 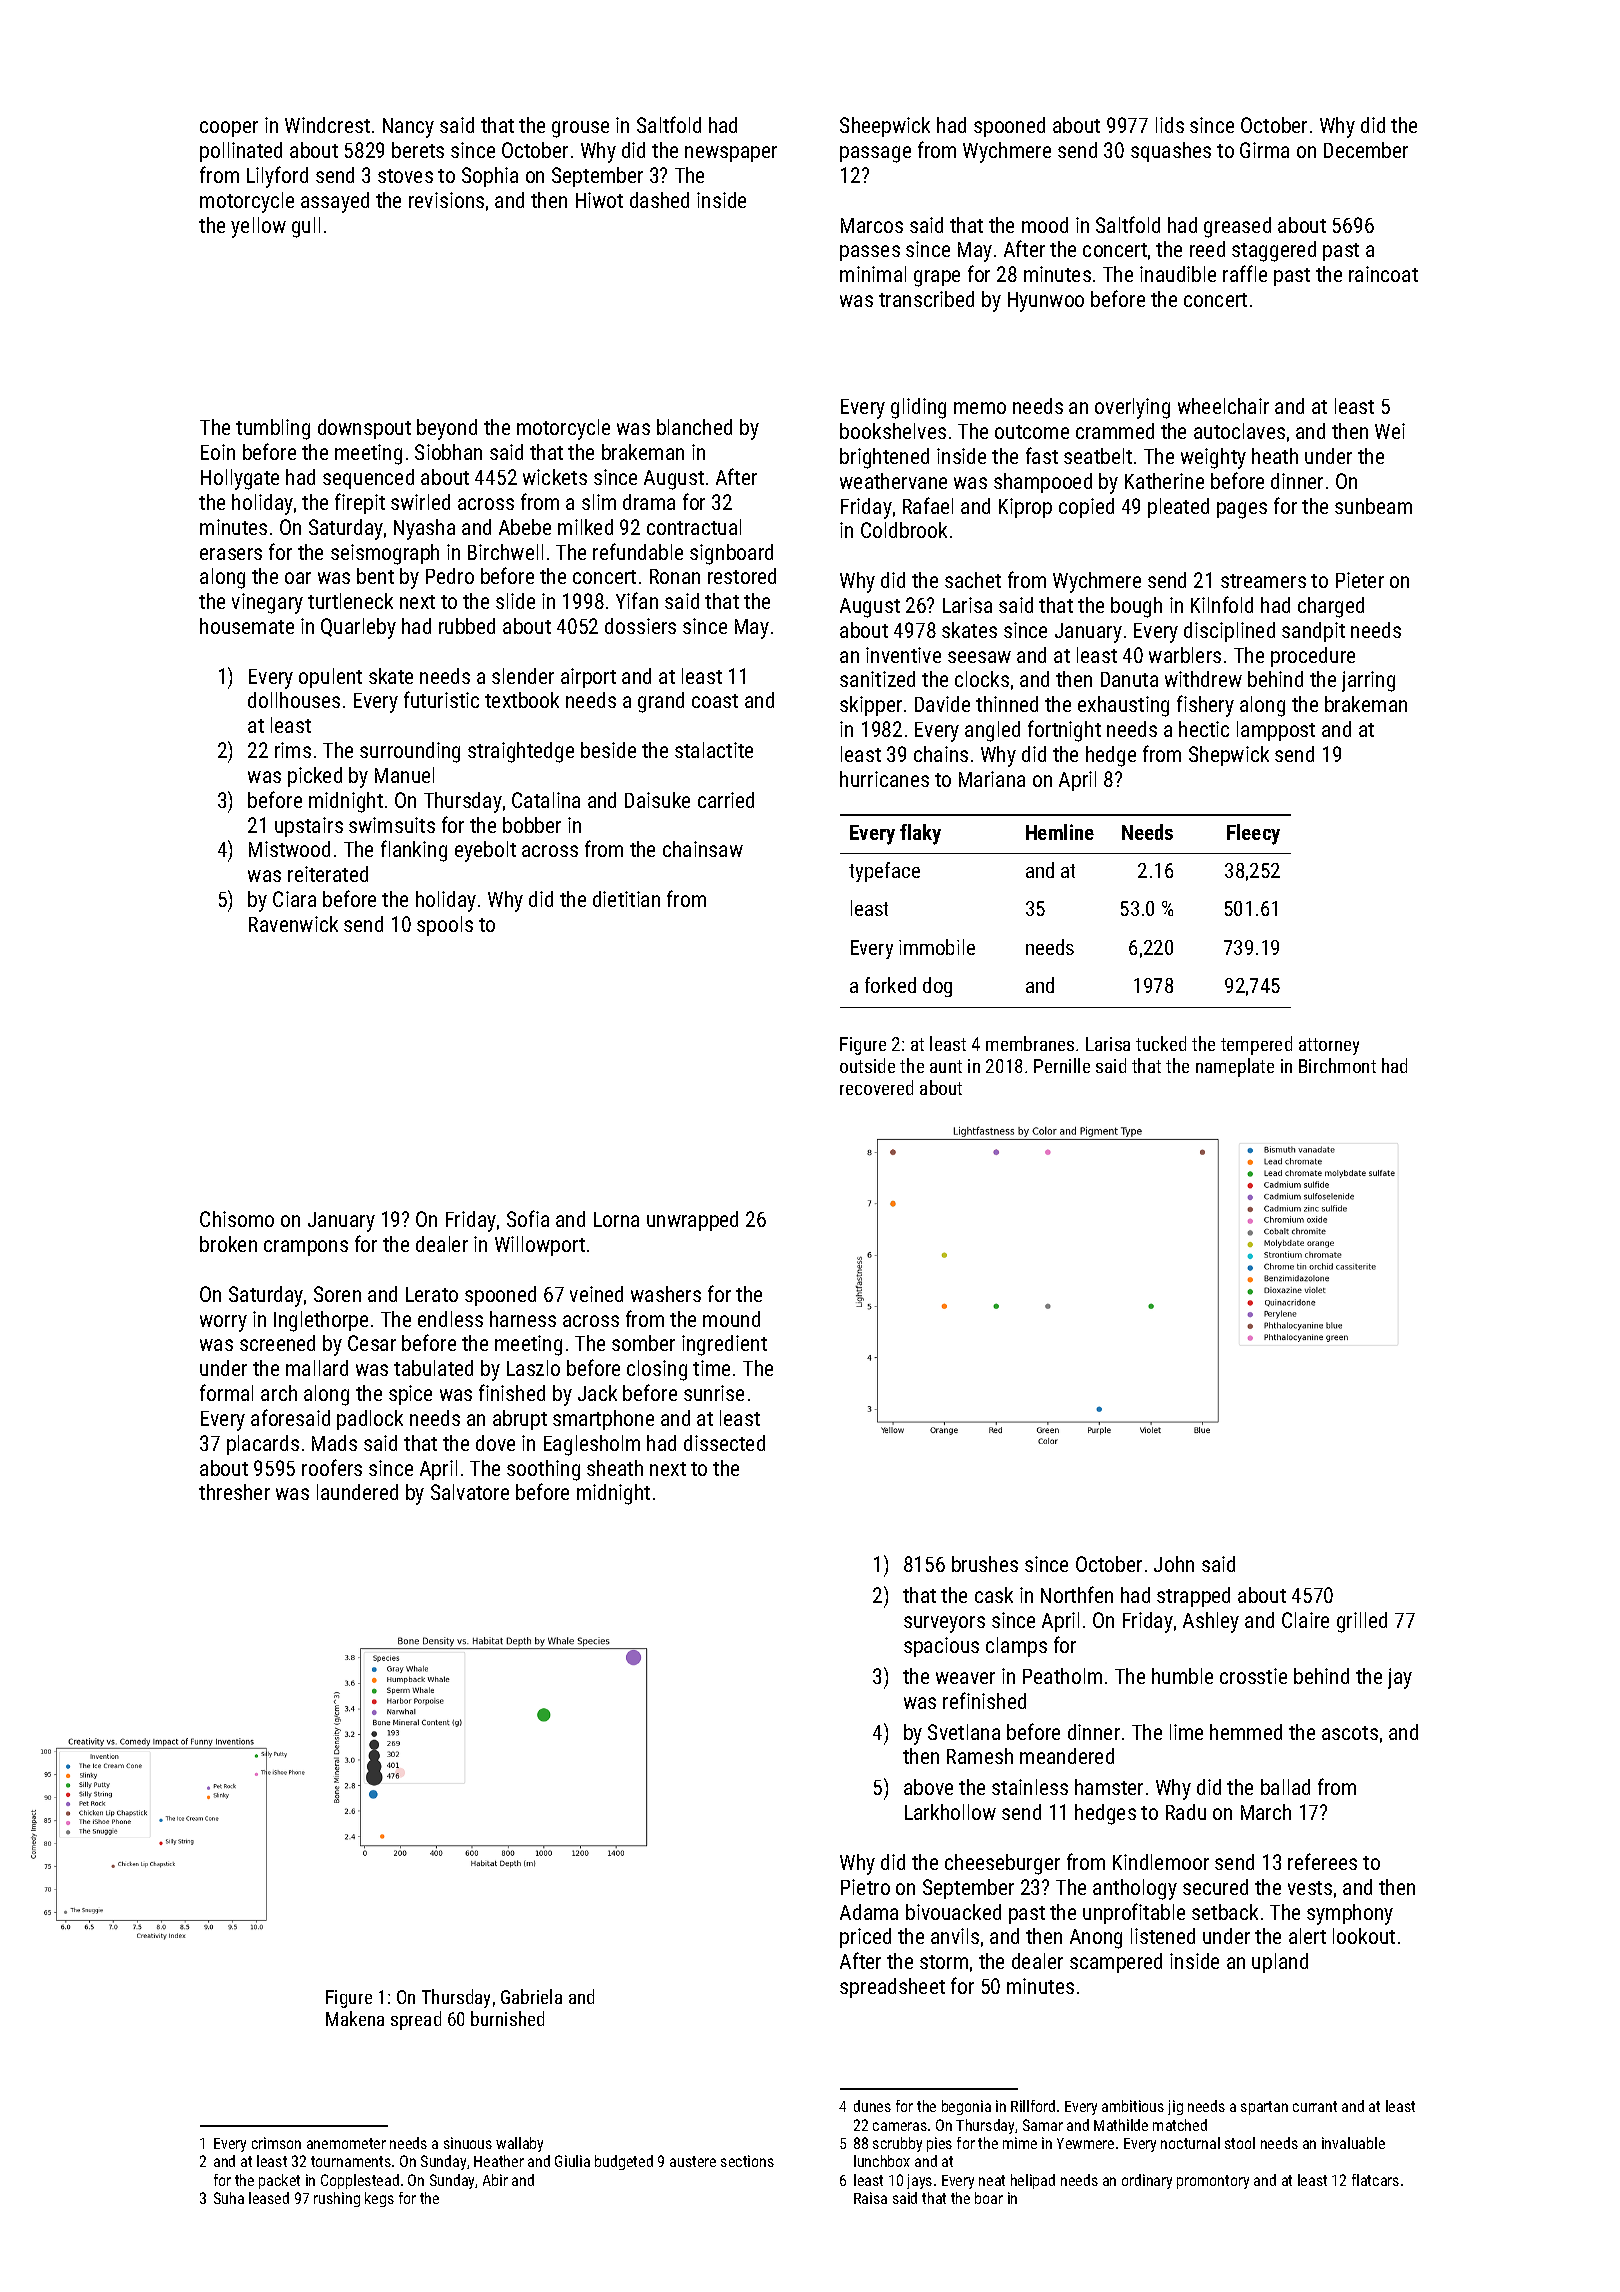 I want to click on Birchmont, so click(x=1337, y=1065).
